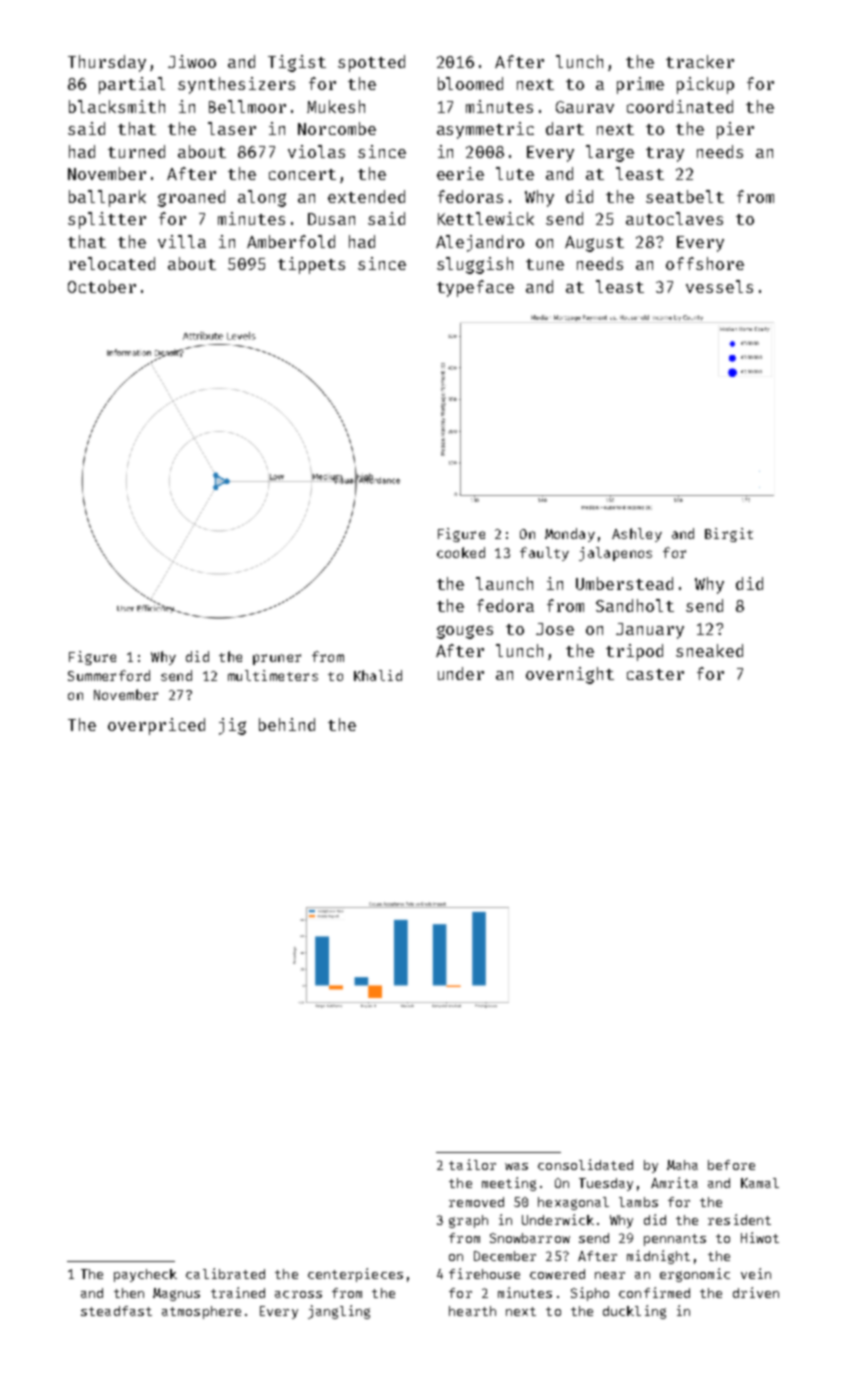 This document has width=849, height=1400. Describe the element at coordinates (182, 241) in the document. I see `villa` at that location.
